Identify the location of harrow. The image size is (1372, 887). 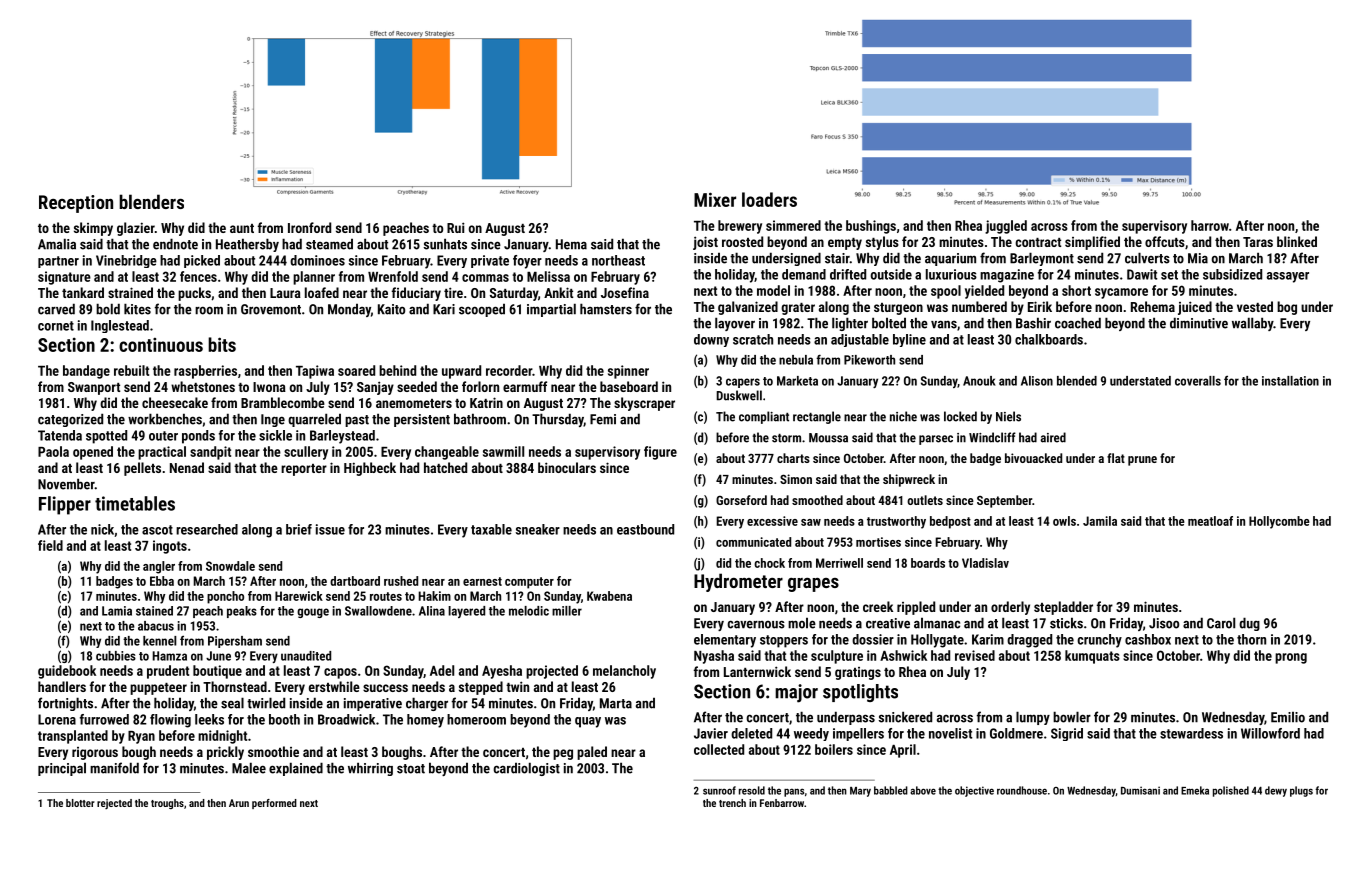
(1210, 225).
